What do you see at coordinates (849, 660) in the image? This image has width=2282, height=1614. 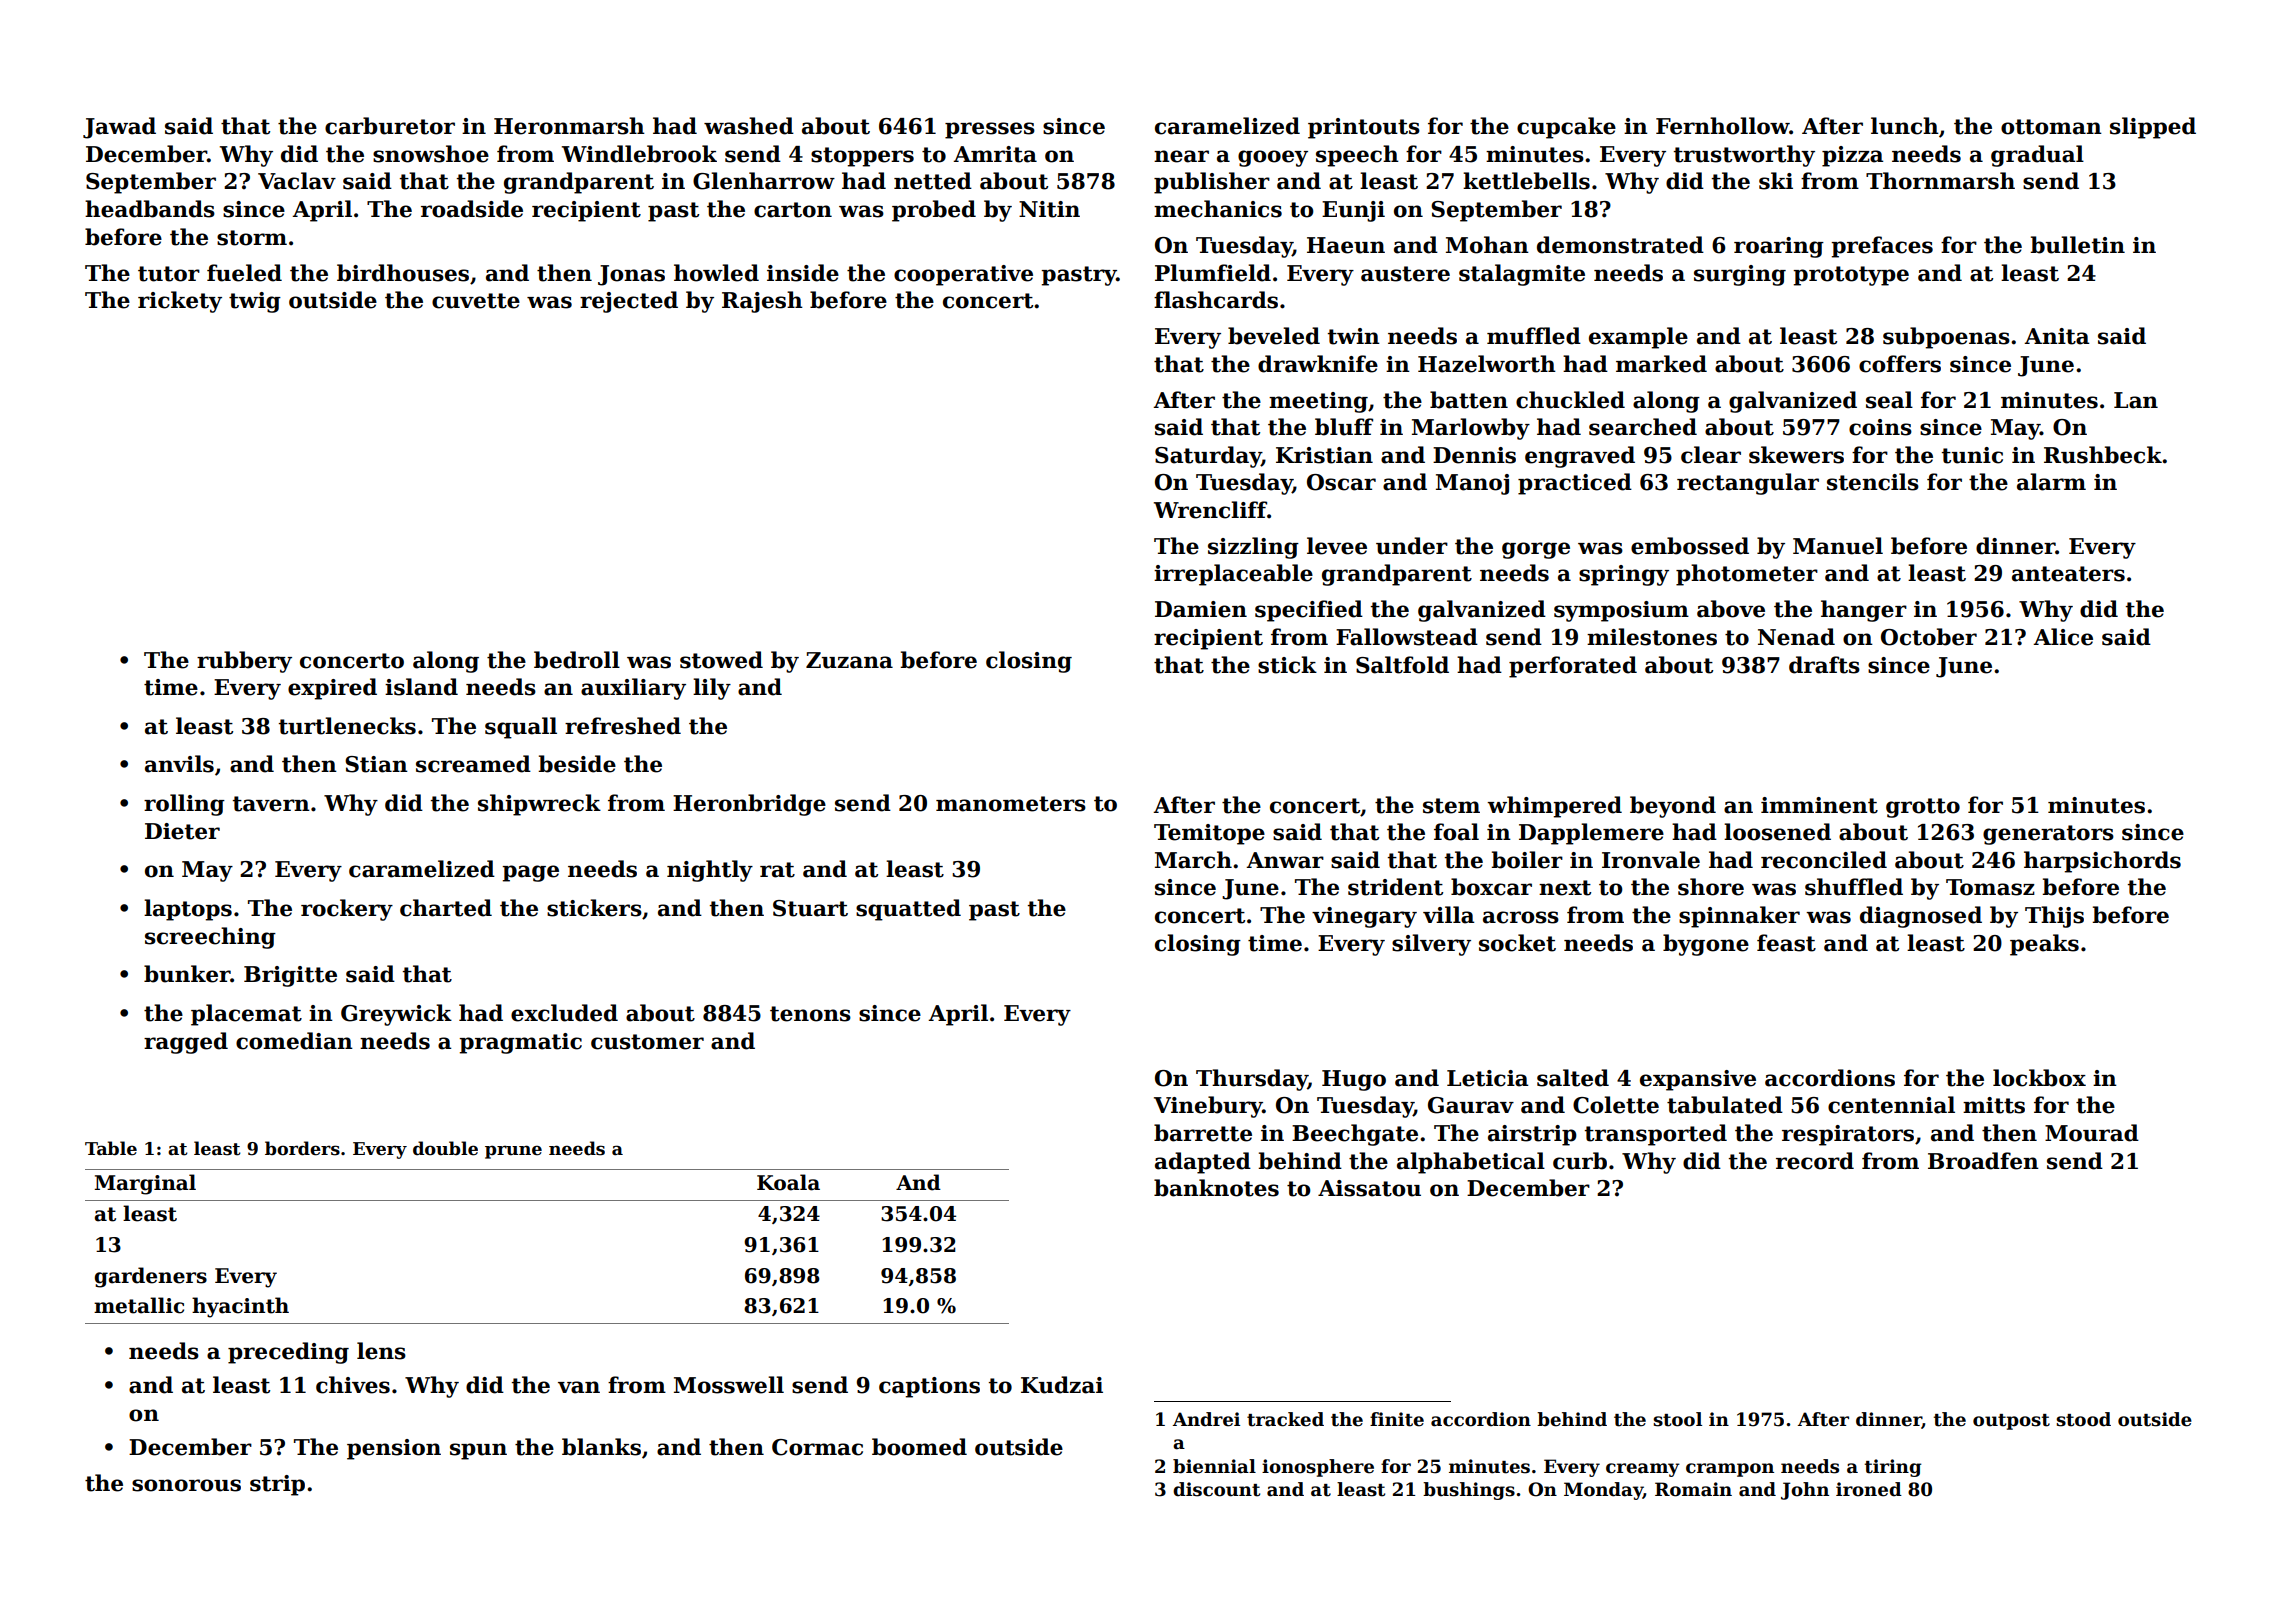 I see `Zuzana` at bounding box center [849, 660].
